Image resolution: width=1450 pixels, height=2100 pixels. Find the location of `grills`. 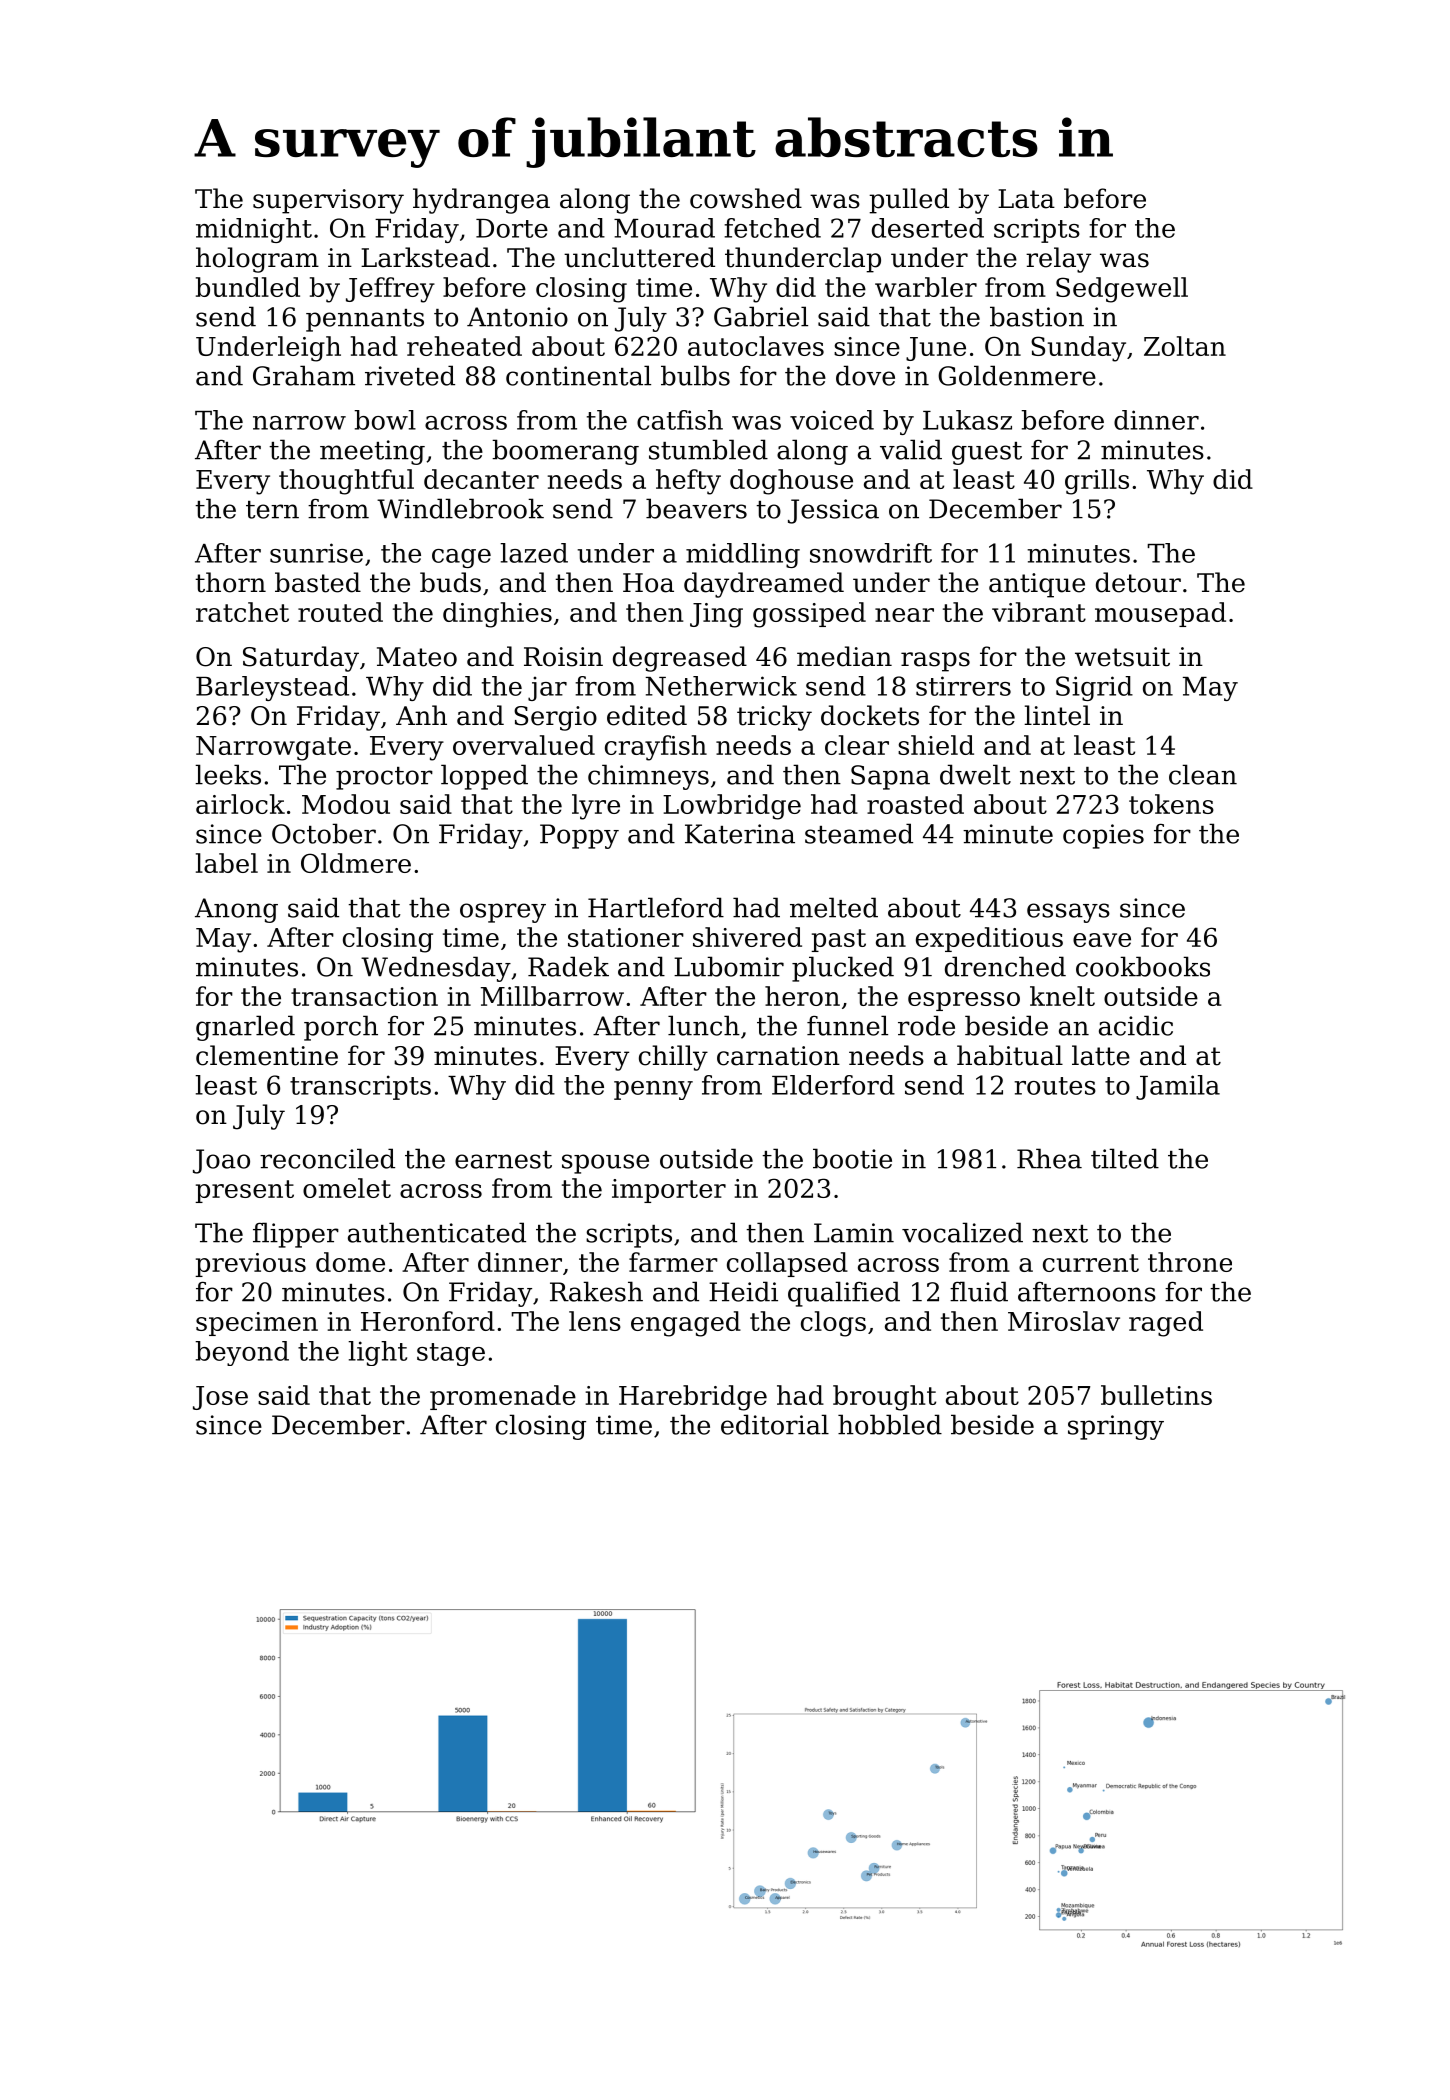

grills is located at coordinates (1097, 482).
